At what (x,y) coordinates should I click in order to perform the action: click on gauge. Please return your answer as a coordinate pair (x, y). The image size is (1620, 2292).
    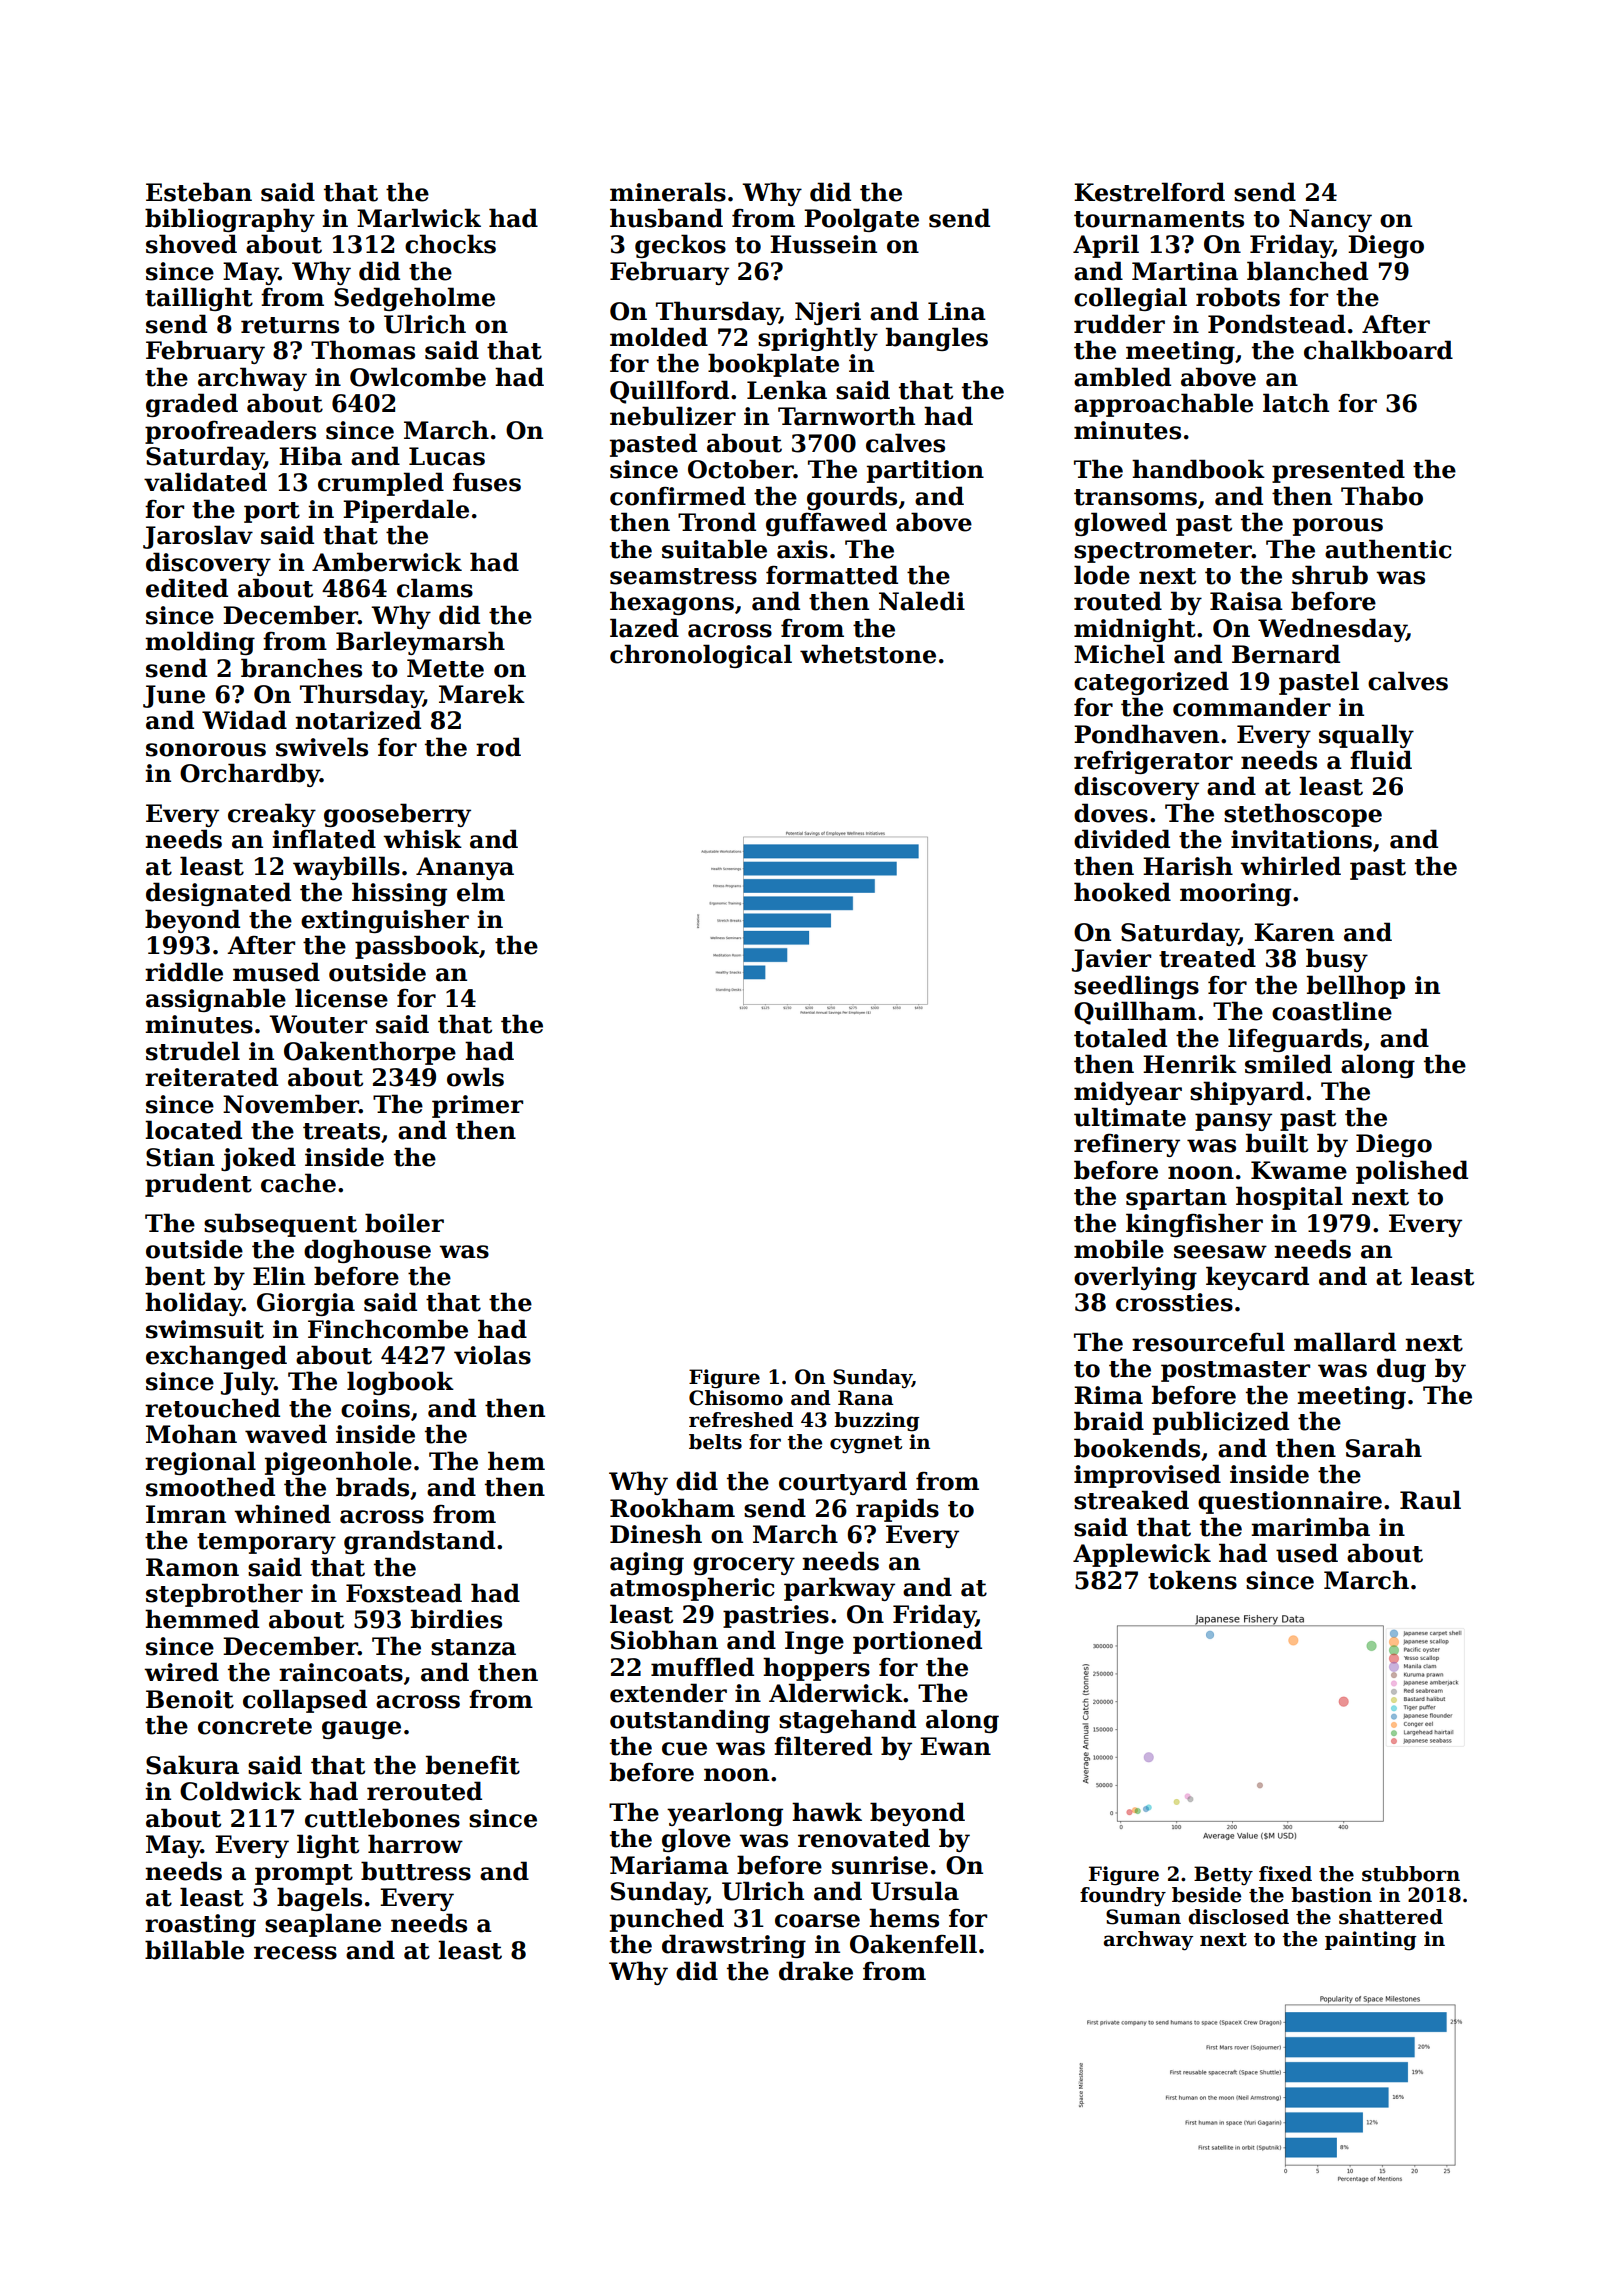
    Looking at the image, I should click on (361, 1730).
